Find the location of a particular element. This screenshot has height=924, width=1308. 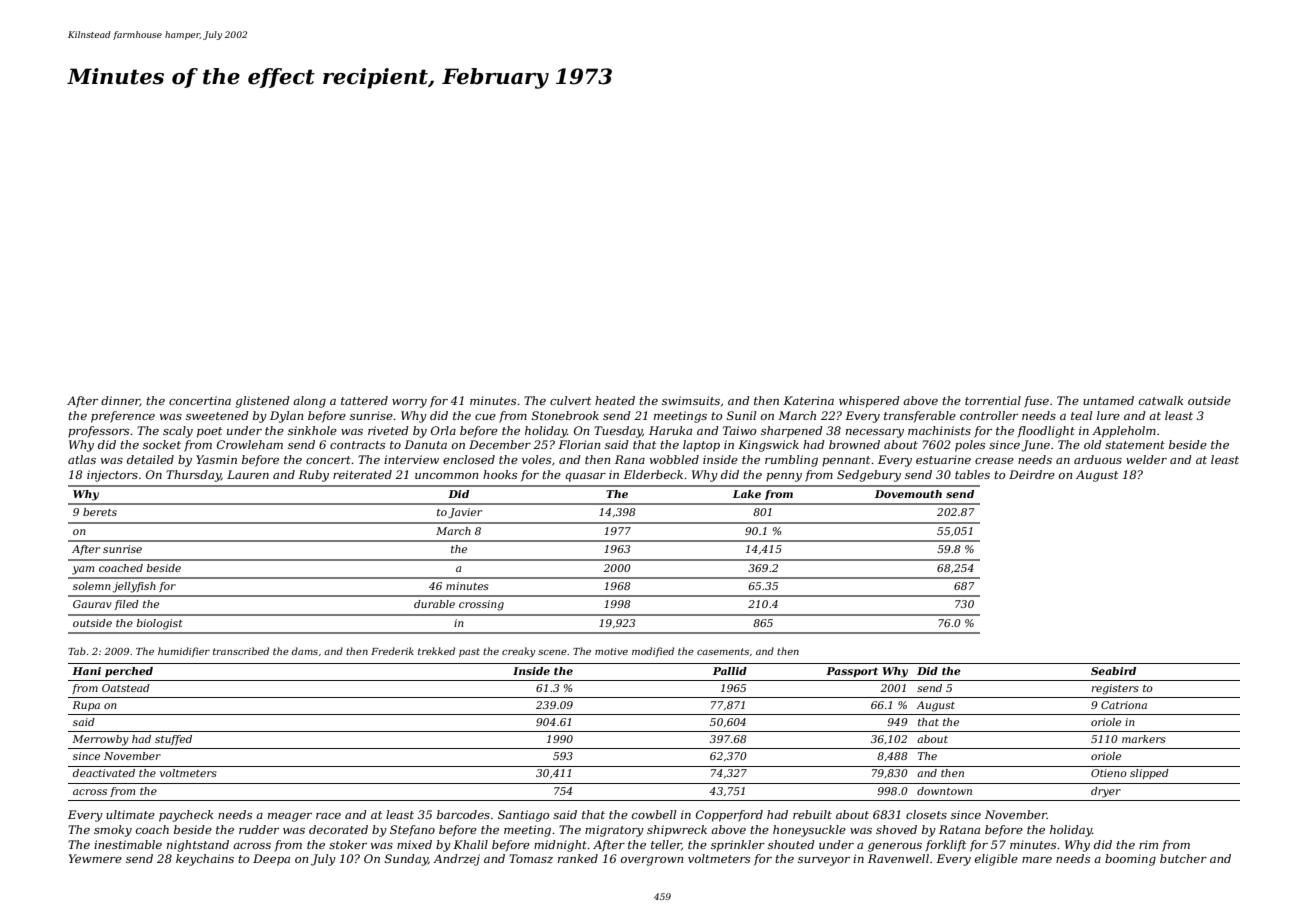

honeysuckle is located at coordinates (809, 831).
